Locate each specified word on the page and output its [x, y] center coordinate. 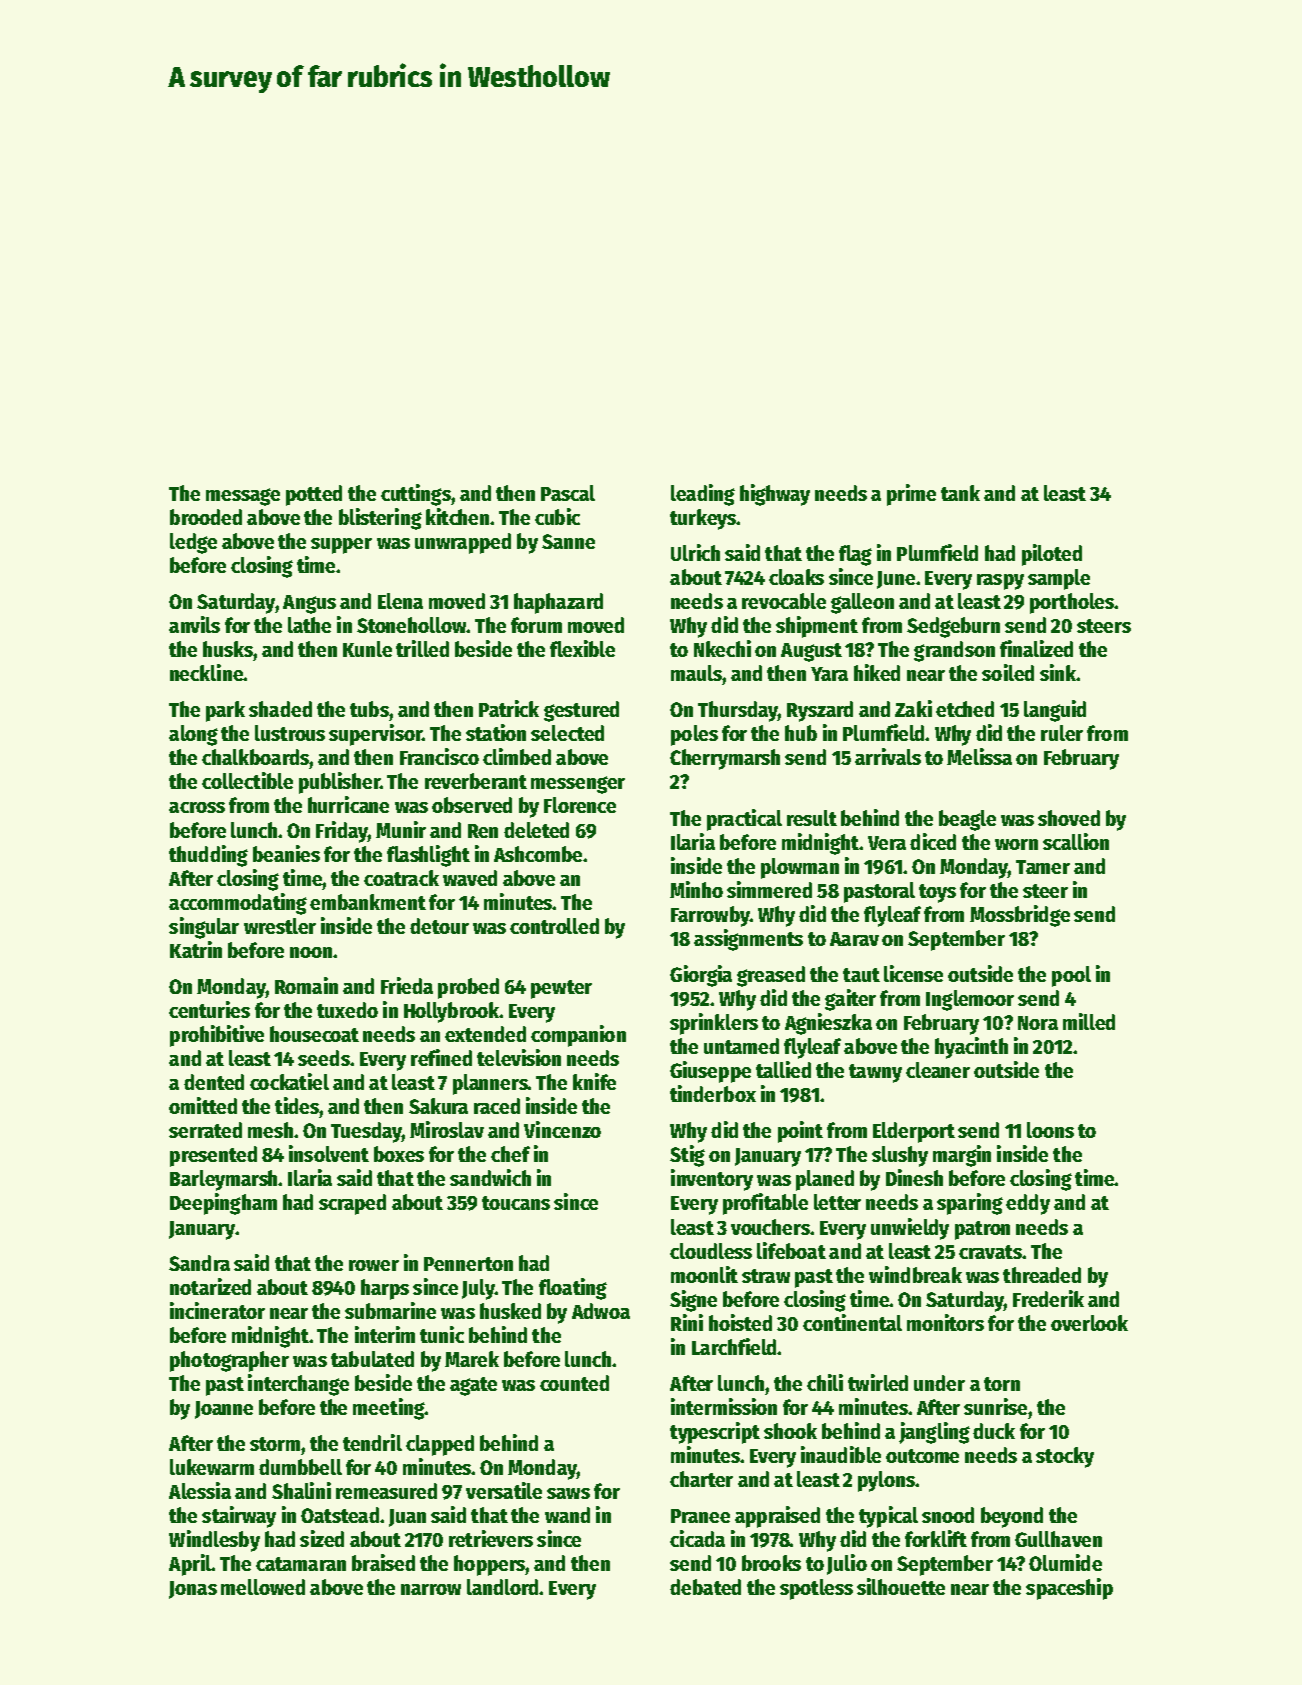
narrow [431, 1589]
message [243, 497]
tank [960, 493]
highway [775, 495]
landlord [502, 1587]
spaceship [1069, 1589]
